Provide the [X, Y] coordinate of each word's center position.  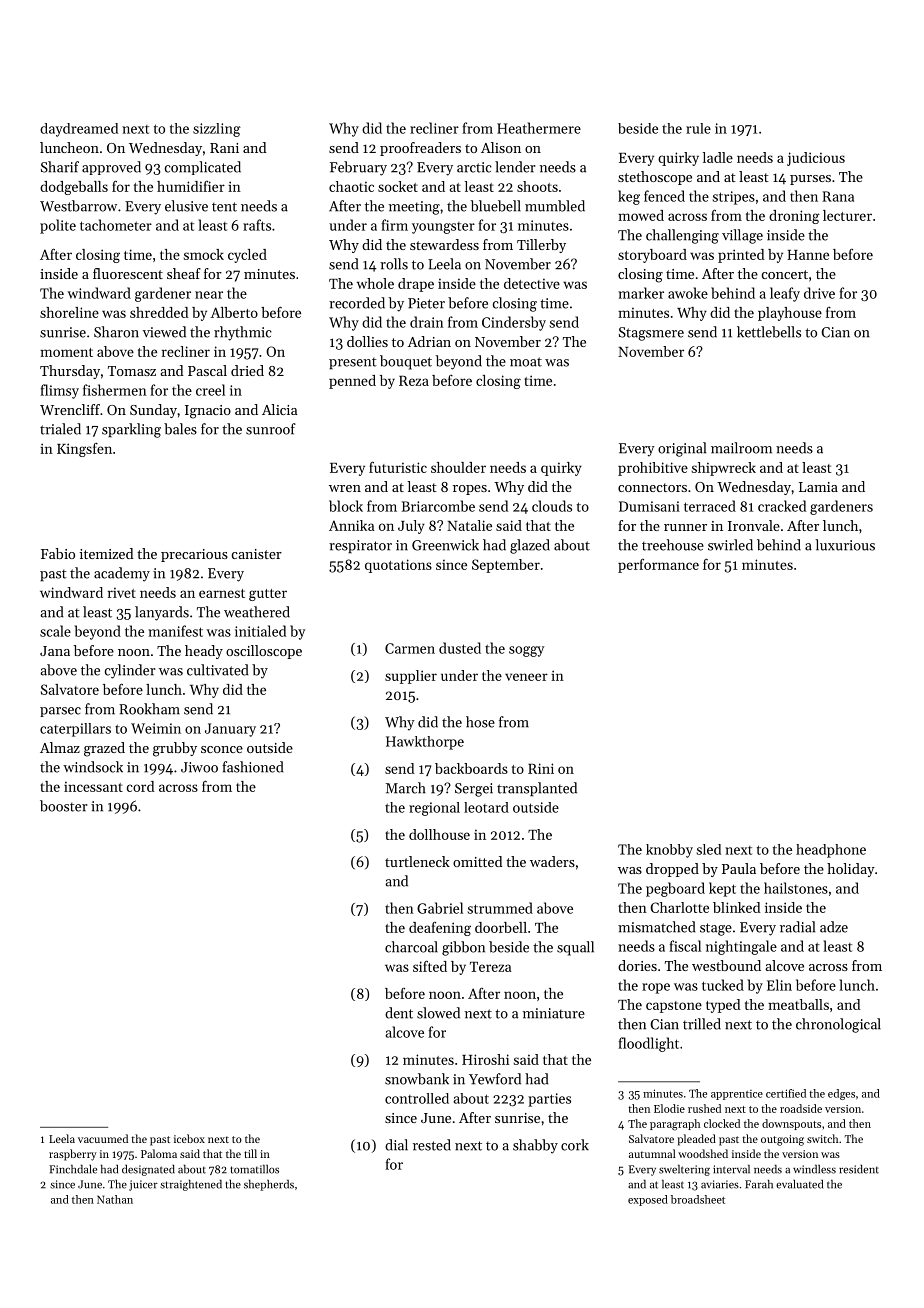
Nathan [115, 1199]
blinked [737, 907]
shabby [535, 1146]
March [406, 788]
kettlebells [769, 332]
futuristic [398, 467]
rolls [394, 264]
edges [841, 1094]
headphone [831, 851]
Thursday [70, 372]
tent [224, 207]
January [230, 730]
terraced [710, 506]
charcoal [411, 947]
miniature [554, 1013]
